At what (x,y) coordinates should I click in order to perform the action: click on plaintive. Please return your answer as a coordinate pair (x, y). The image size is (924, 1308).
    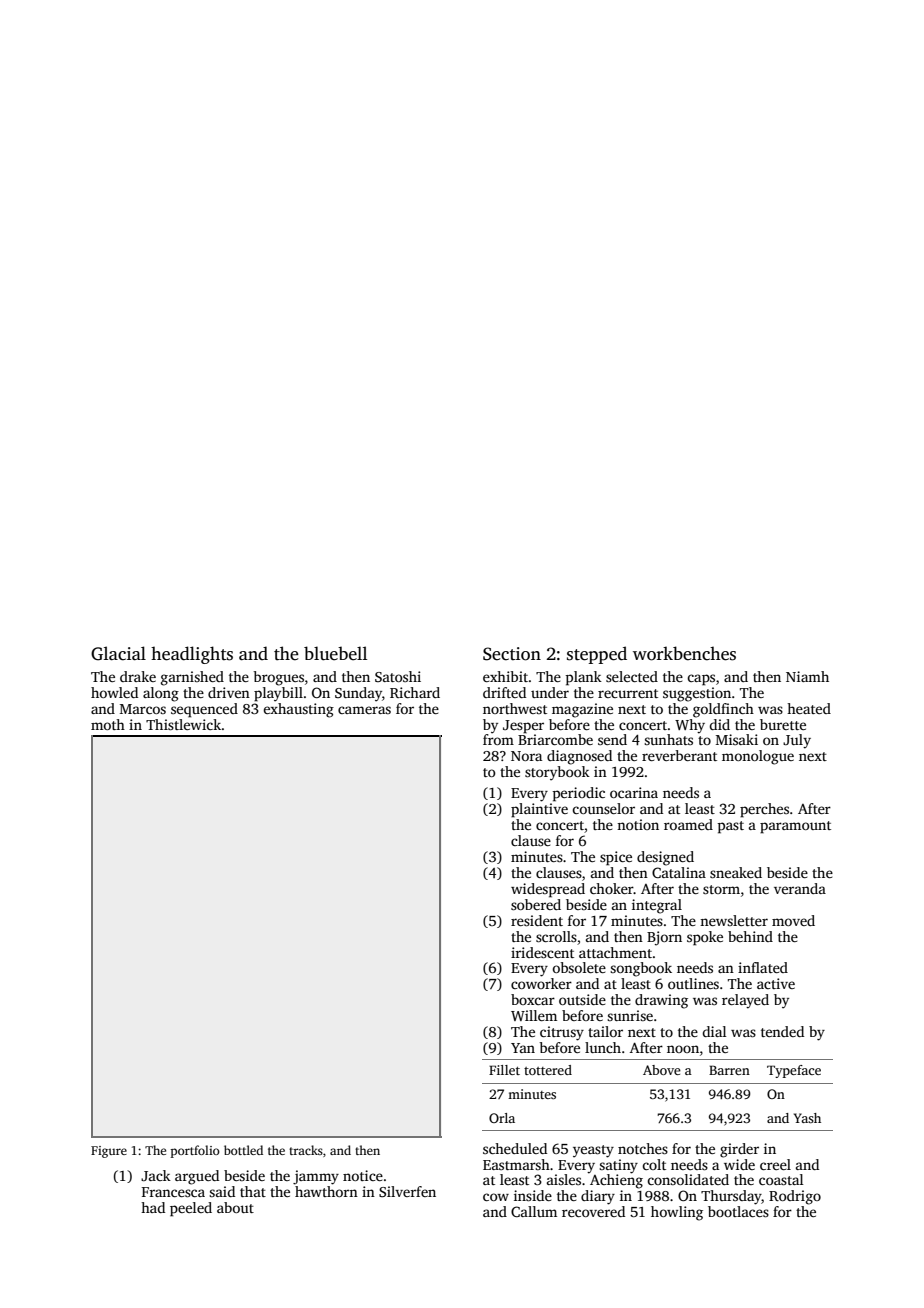
    Looking at the image, I should click on (539, 810).
